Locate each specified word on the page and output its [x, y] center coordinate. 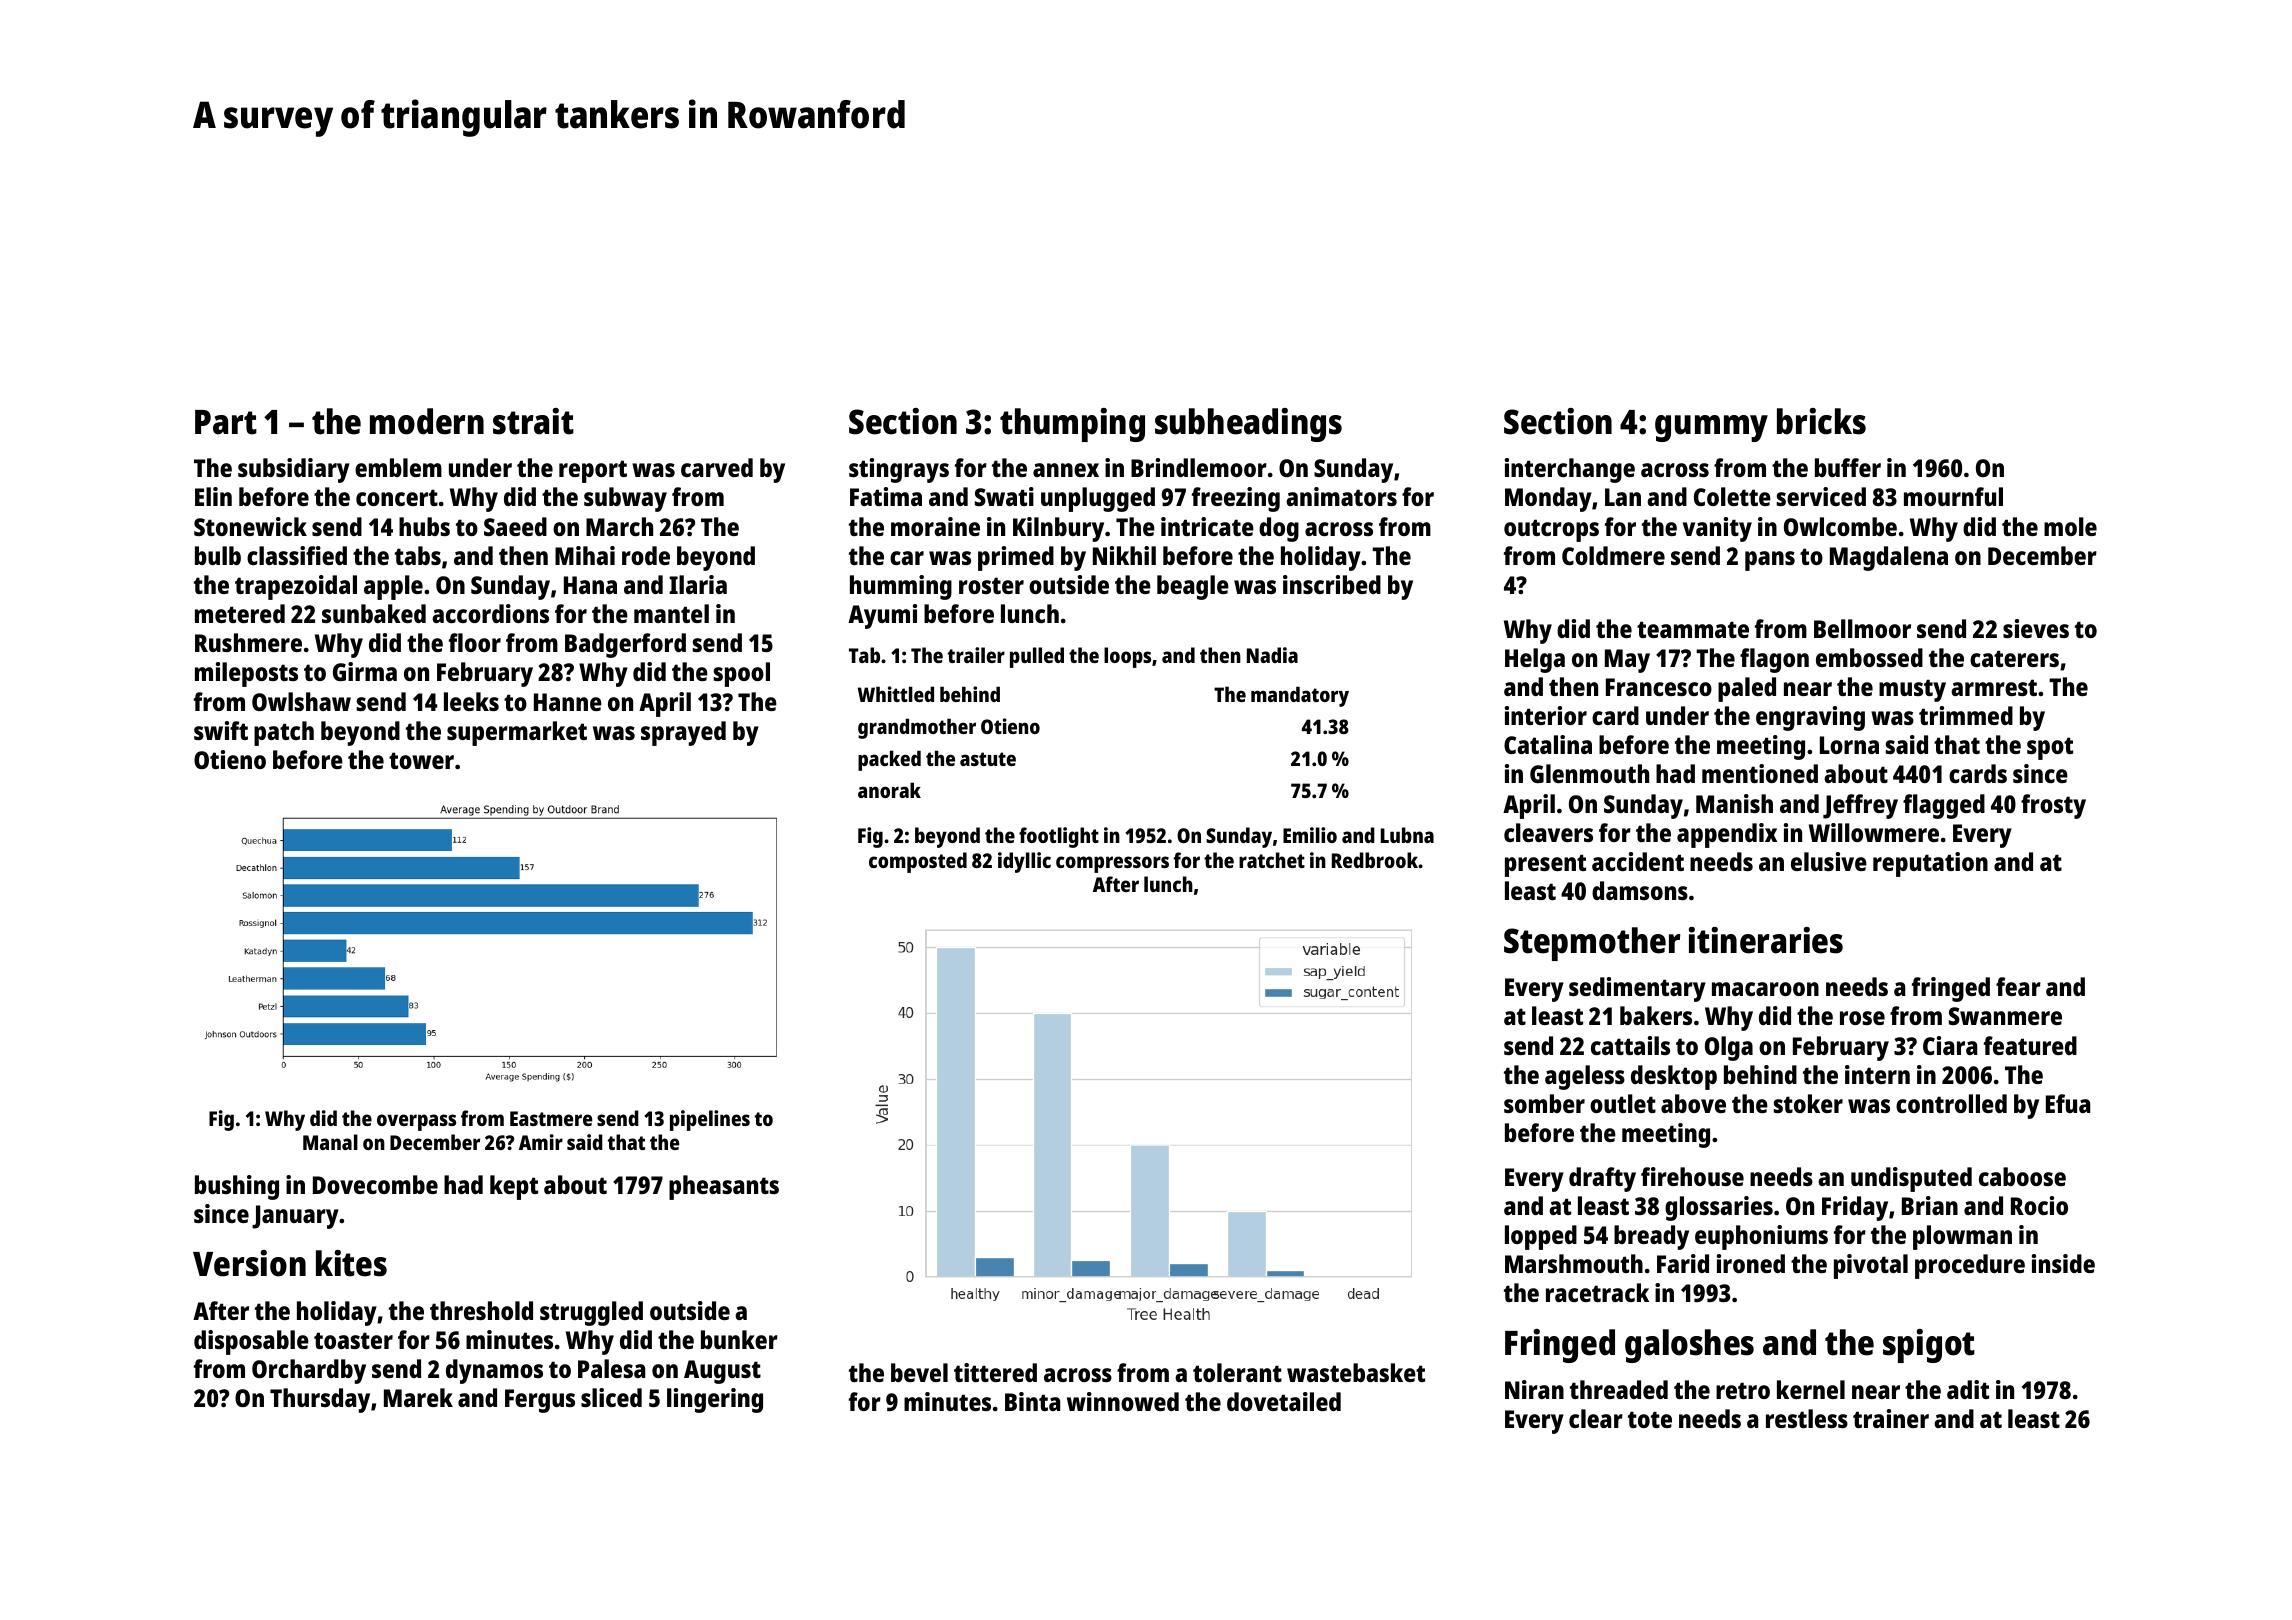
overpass [416, 1122]
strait [533, 421]
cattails [1630, 1045]
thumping [1072, 425]
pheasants [724, 1187]
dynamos [494, 1371]
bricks [1821, 421]
